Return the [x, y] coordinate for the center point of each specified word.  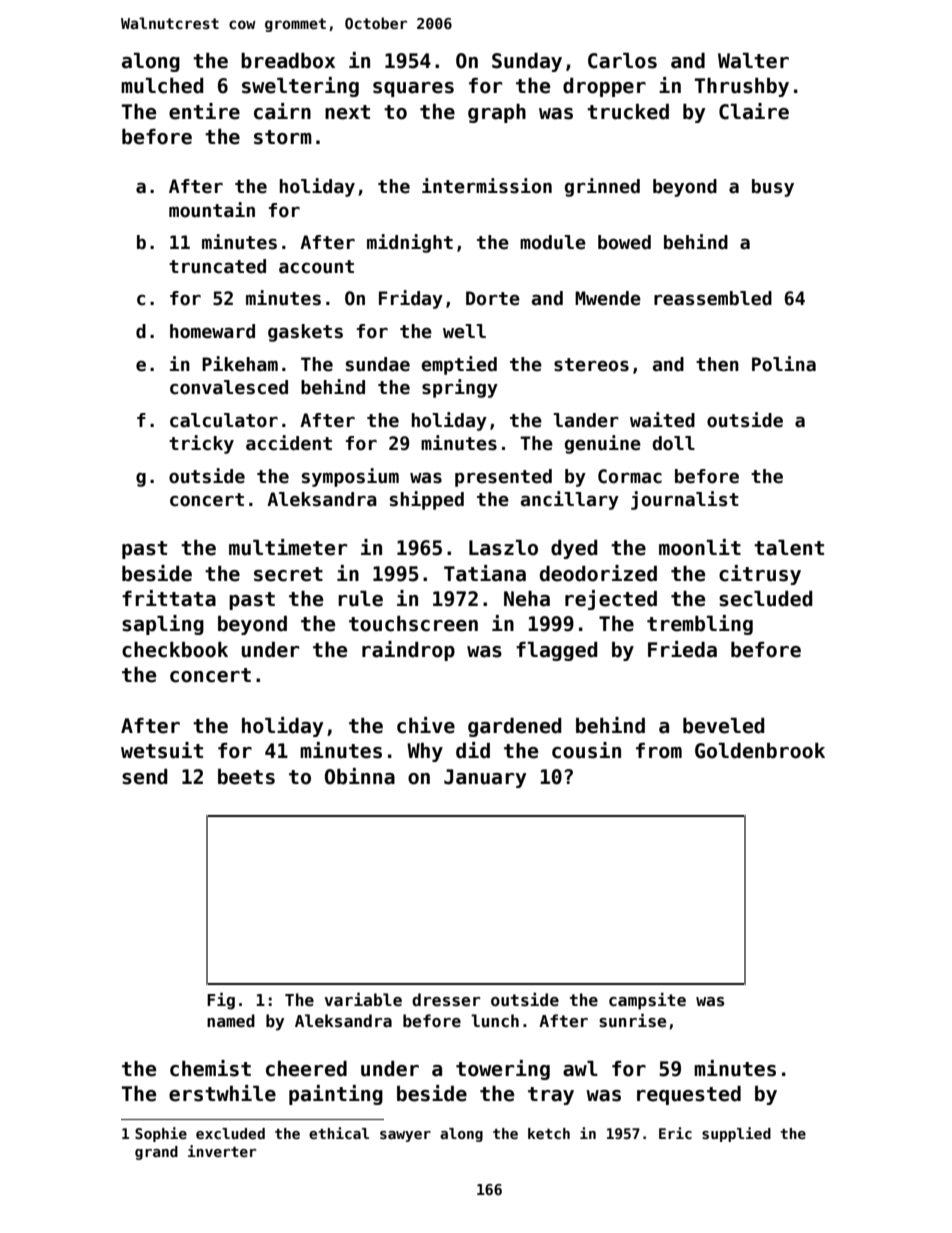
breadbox [288, 61]
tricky [201, 444]
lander [586, 420]
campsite [647, 1001]
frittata [169, 598]
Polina [784, 364]
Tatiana [485, 573]
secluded [766, 599]
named [231, 1020]
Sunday [527, 62]
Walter [753, 61]
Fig [221, 1001]
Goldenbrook [760, 751]
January [485, 778]
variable [363, 999]
